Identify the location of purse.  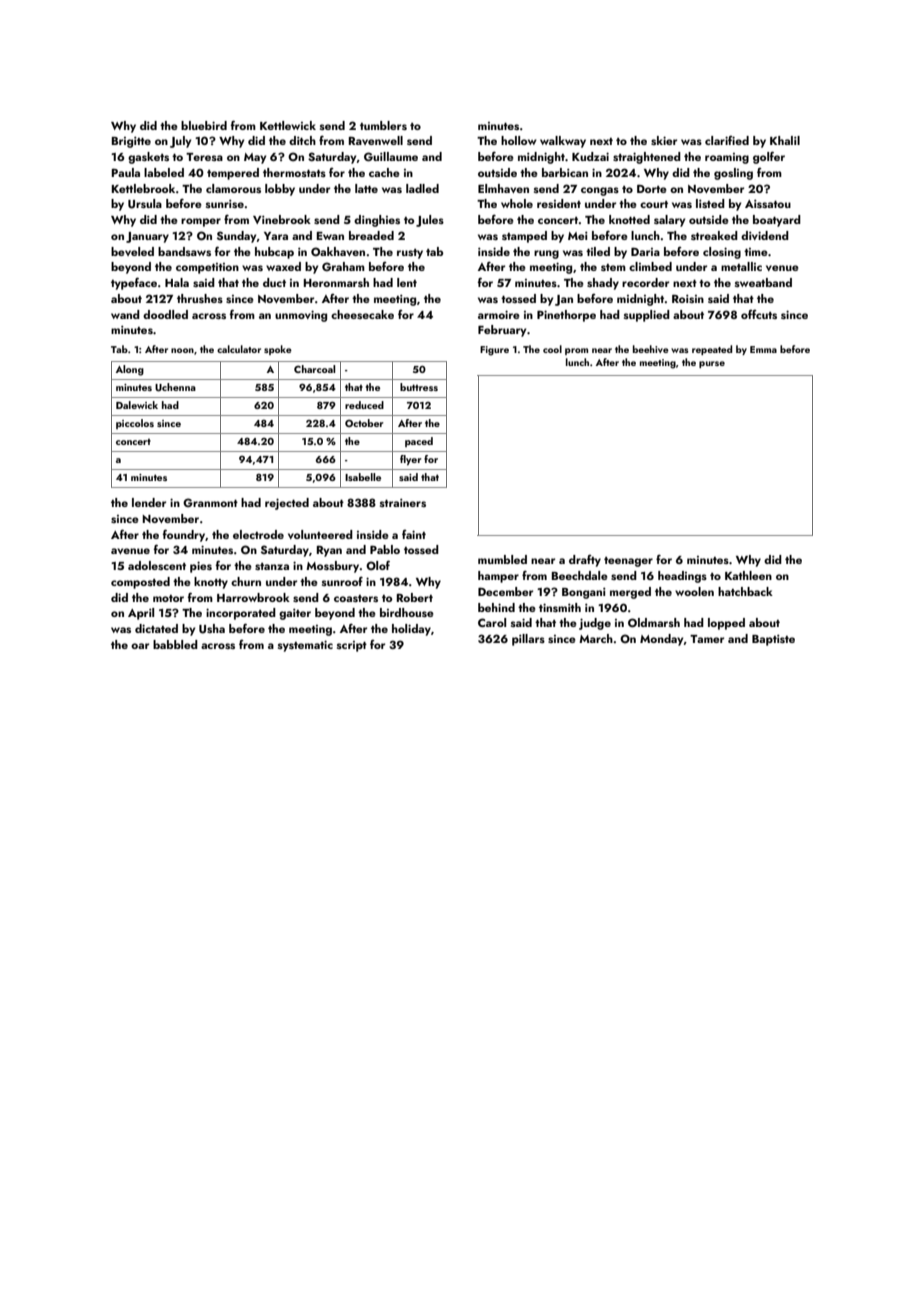
(712, 364).
